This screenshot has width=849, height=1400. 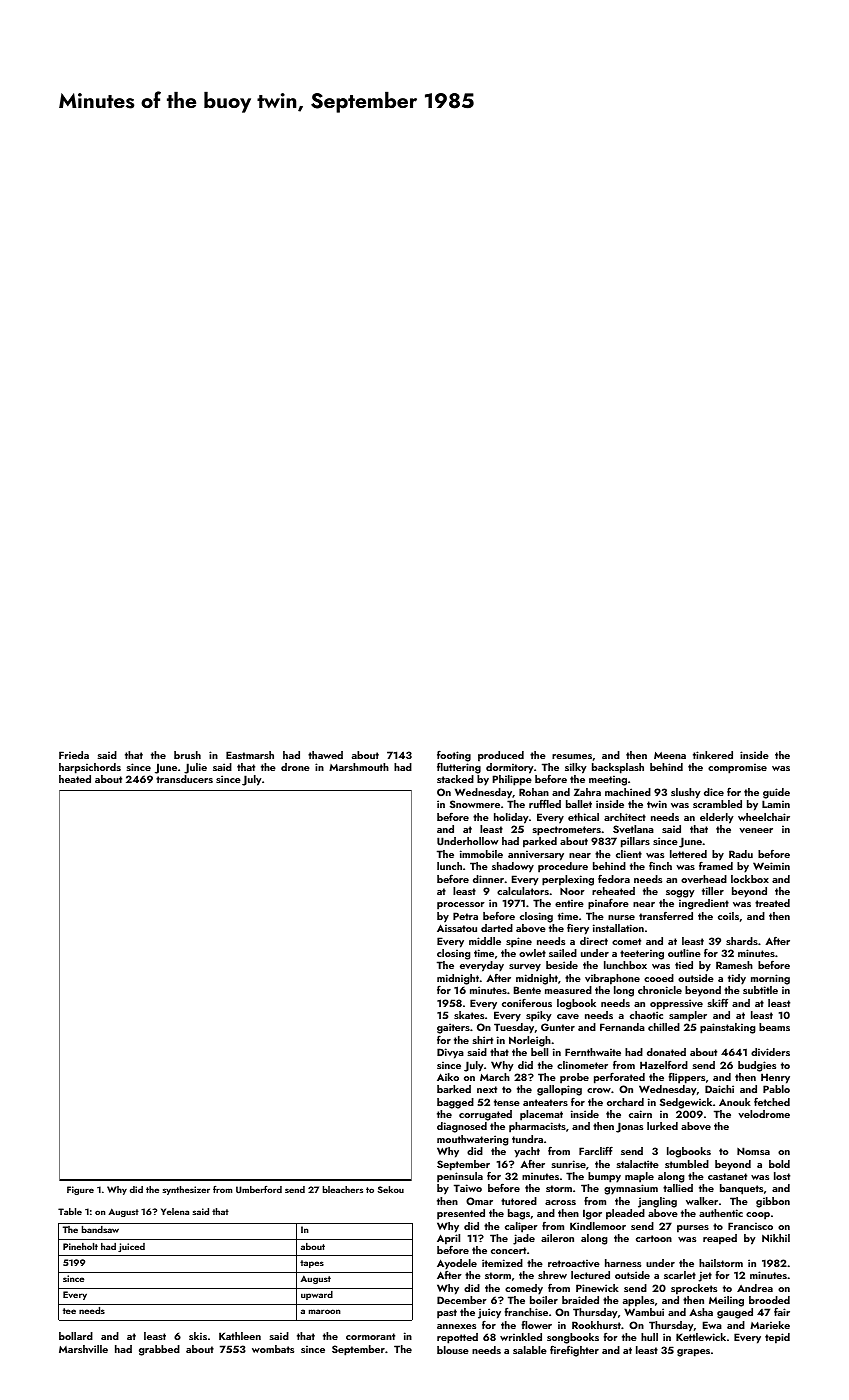 What do you see at coordinates (701, 1312) in the screenshot?
I see `Asha` at bounding box center [701, 1312].
